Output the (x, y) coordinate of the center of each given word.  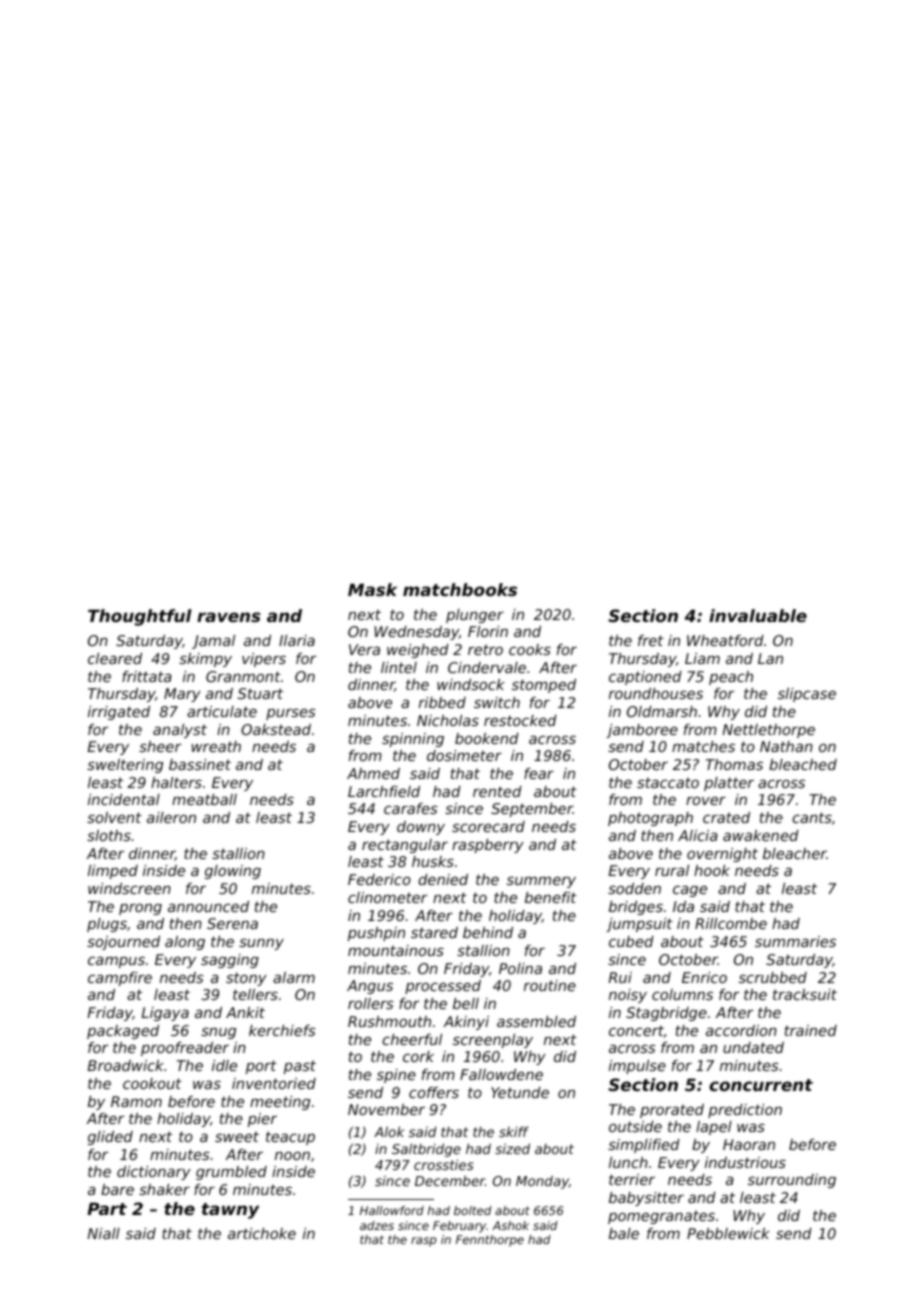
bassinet (200, 764)
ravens (229, 617)
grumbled (231, 1173)
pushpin (376, 934)
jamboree (642, 731)
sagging (230, 961)
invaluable (758, 615)
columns (682, 994)
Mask (372, 589)
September (532, 810)
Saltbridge (426, 1150)
